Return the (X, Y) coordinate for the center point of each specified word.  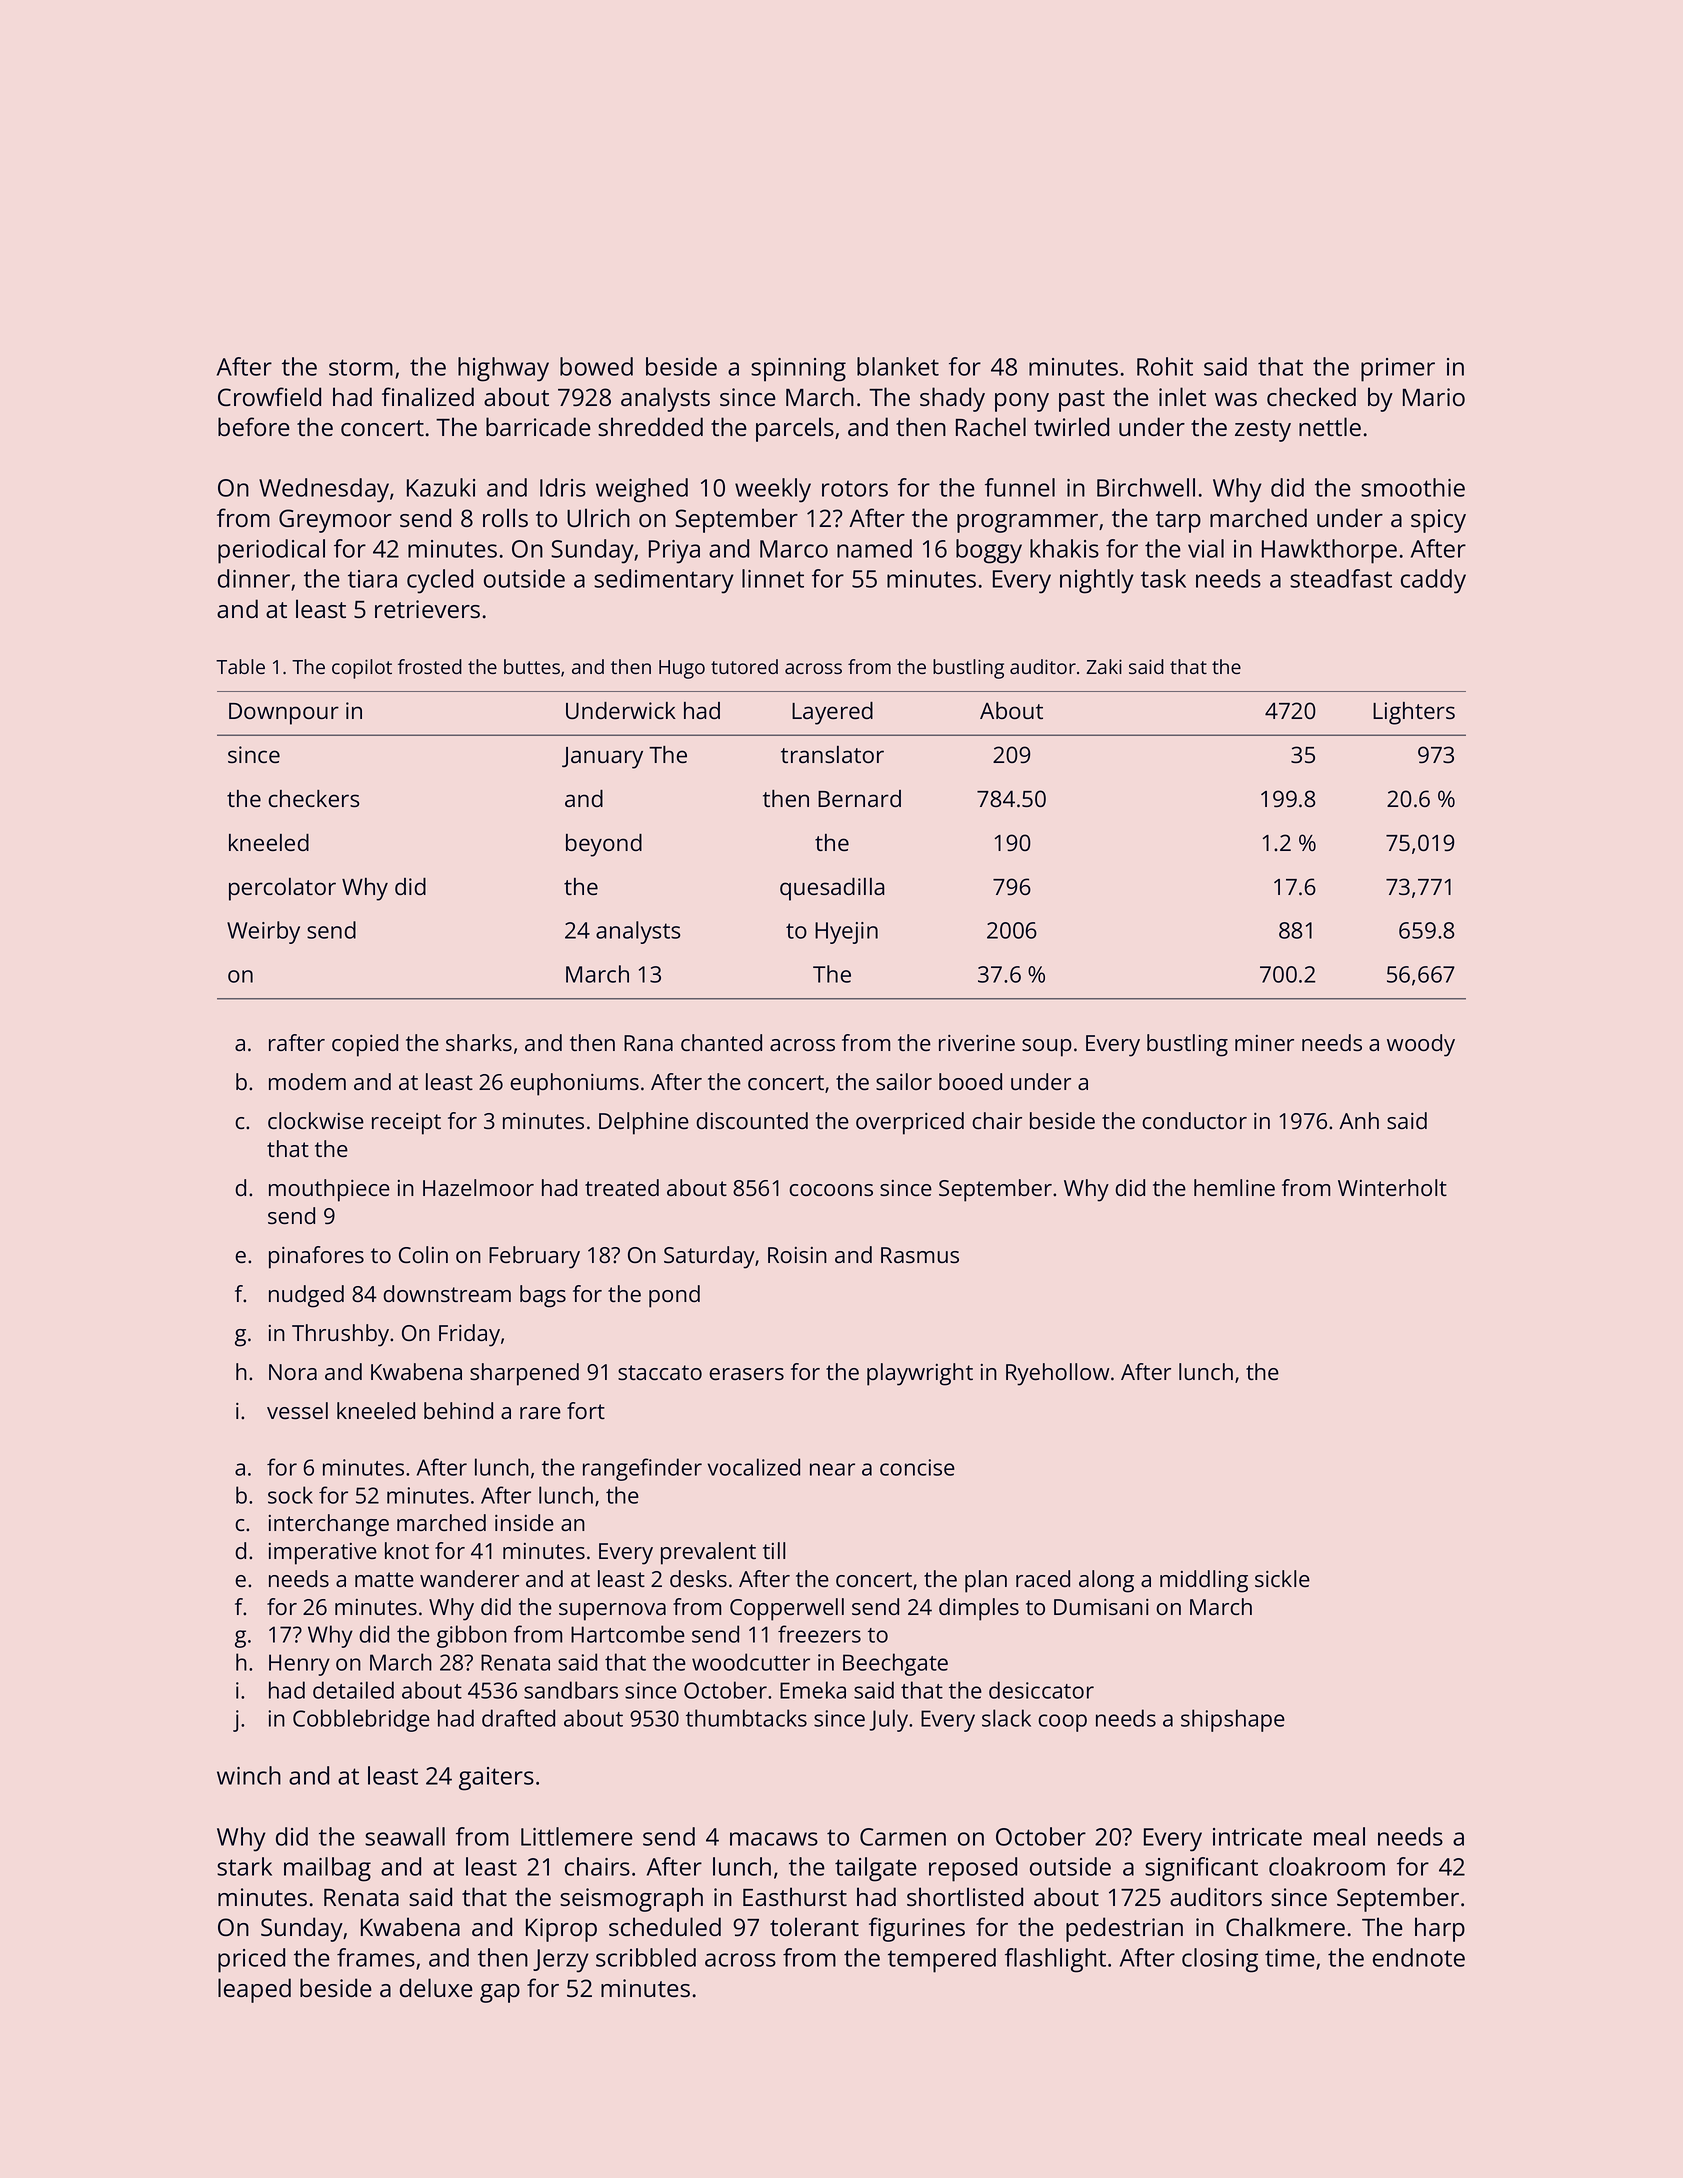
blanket (898, 366)
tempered (942, 1960)
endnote (1419, 1957)
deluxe (436, 1987)
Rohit (1165, 366)
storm (361, 367)
